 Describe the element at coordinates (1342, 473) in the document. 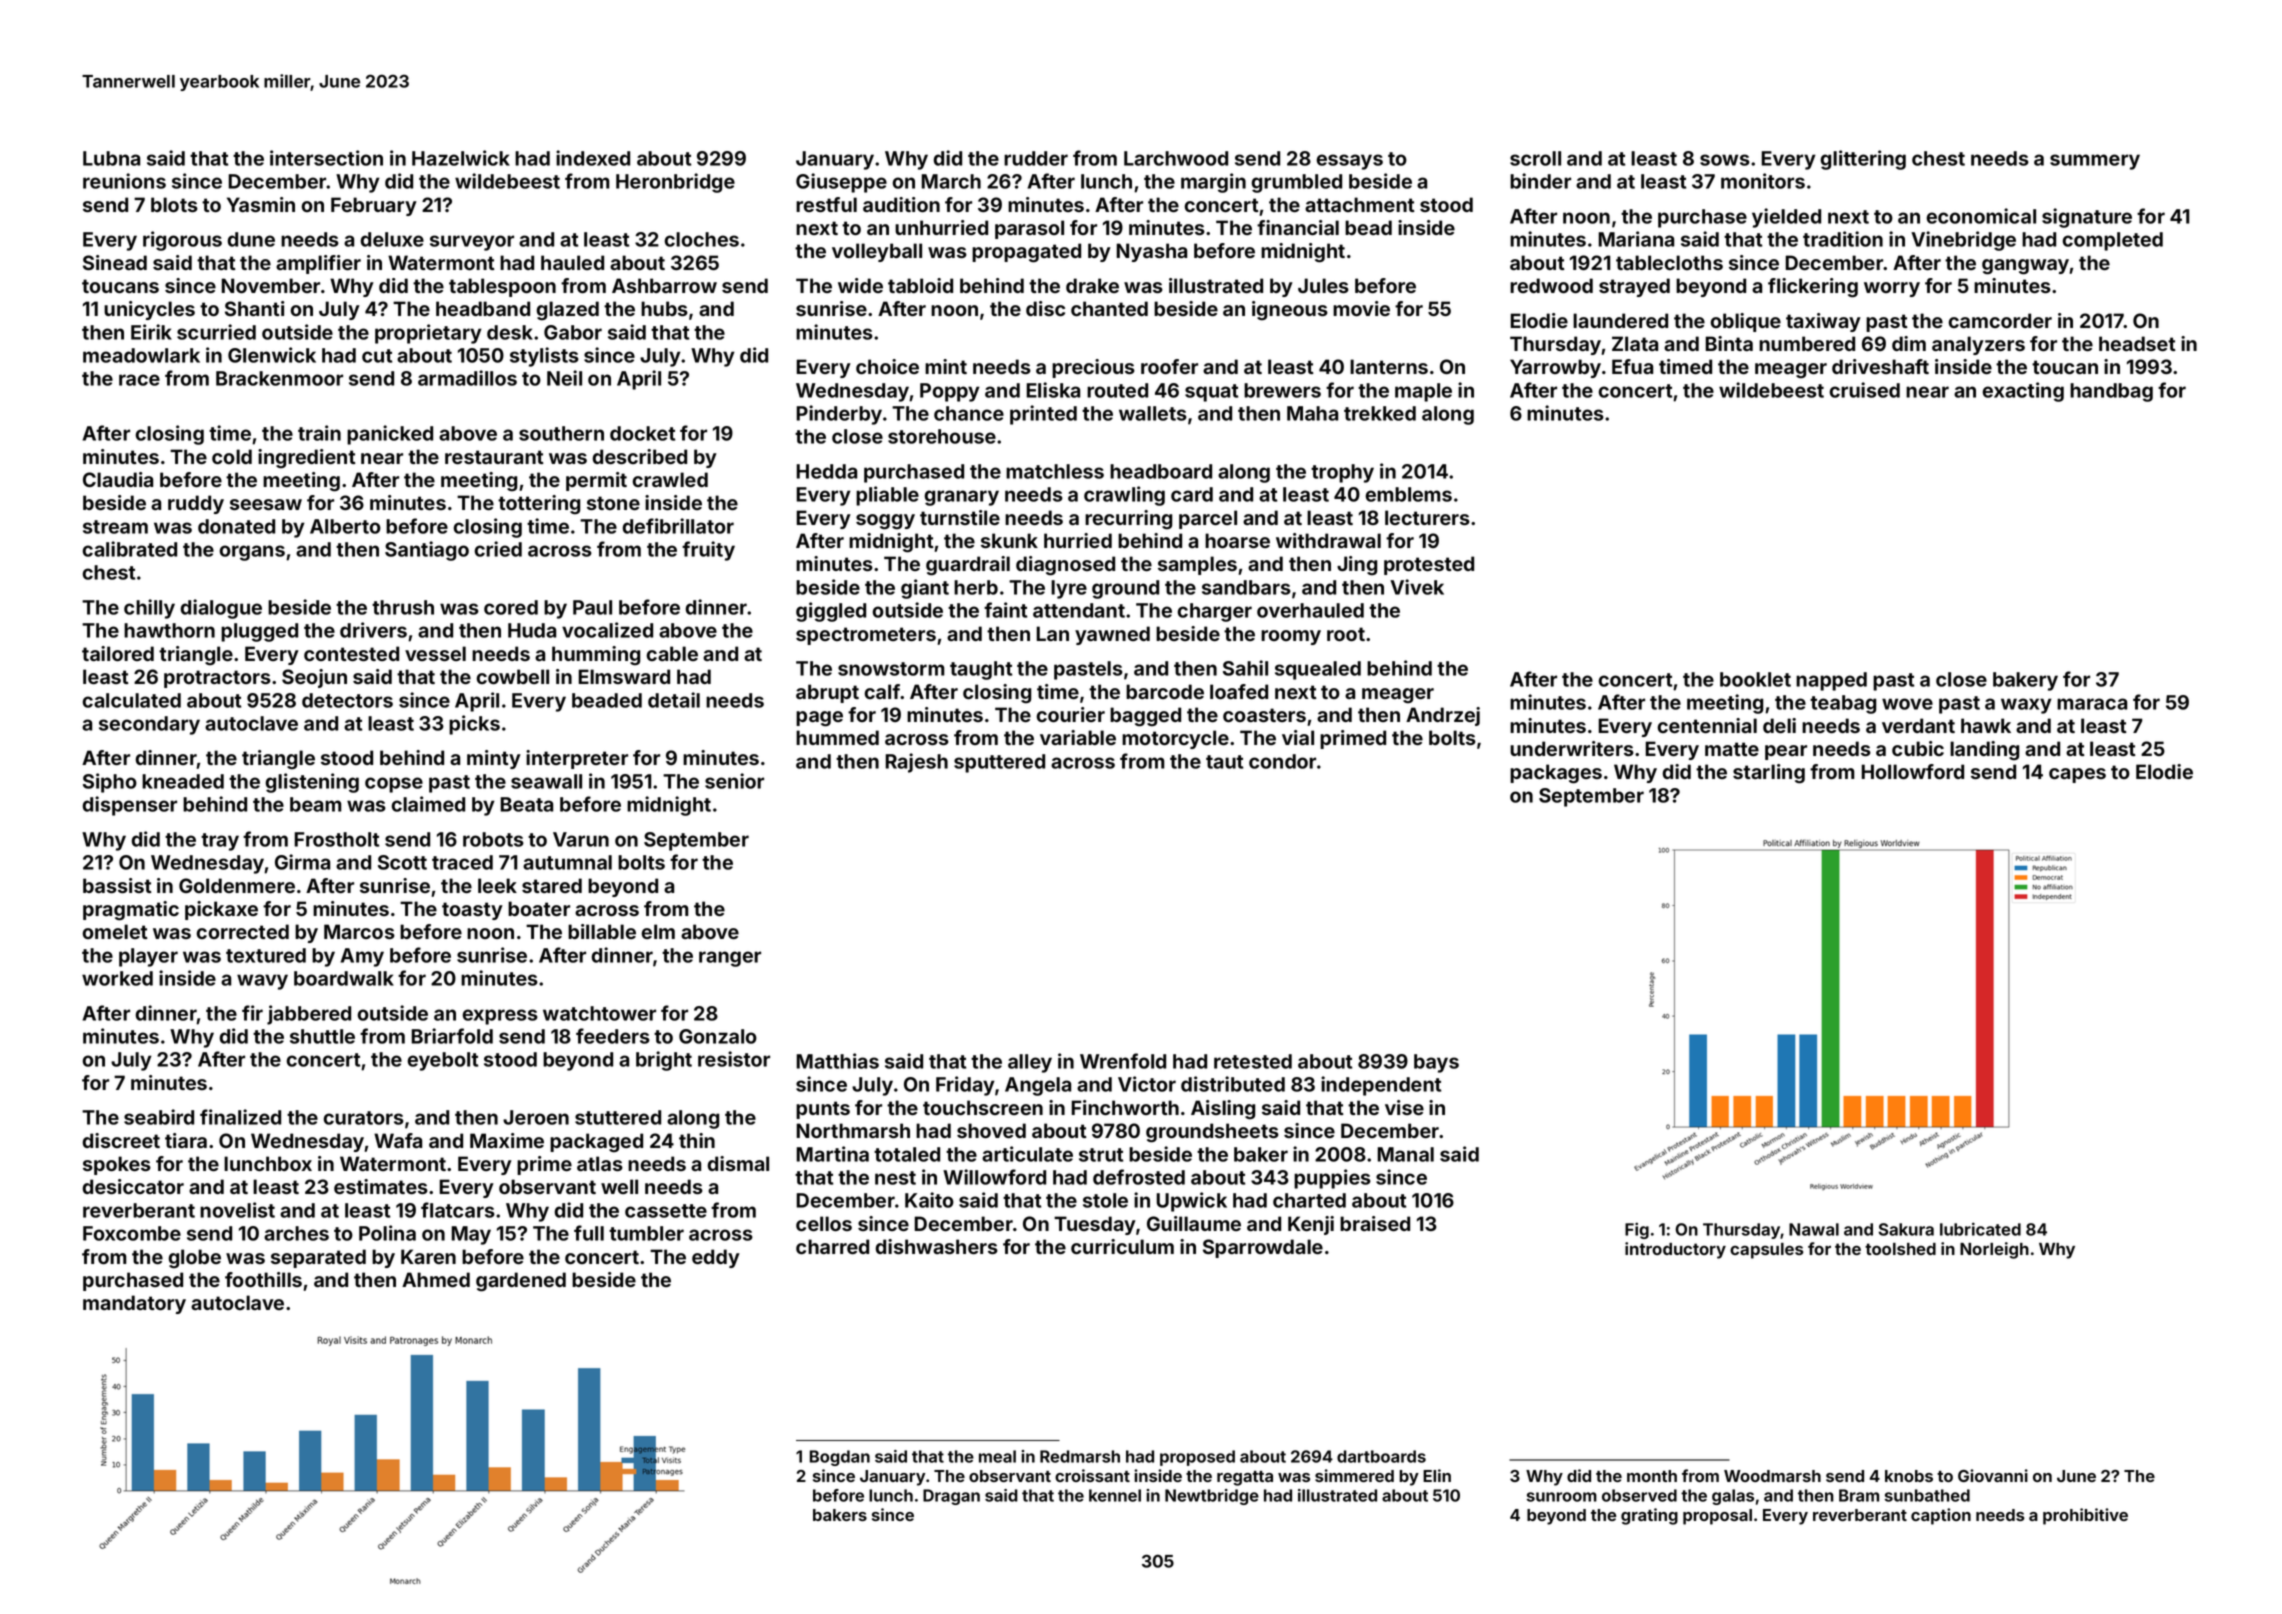

I see `trophy` at that location.
